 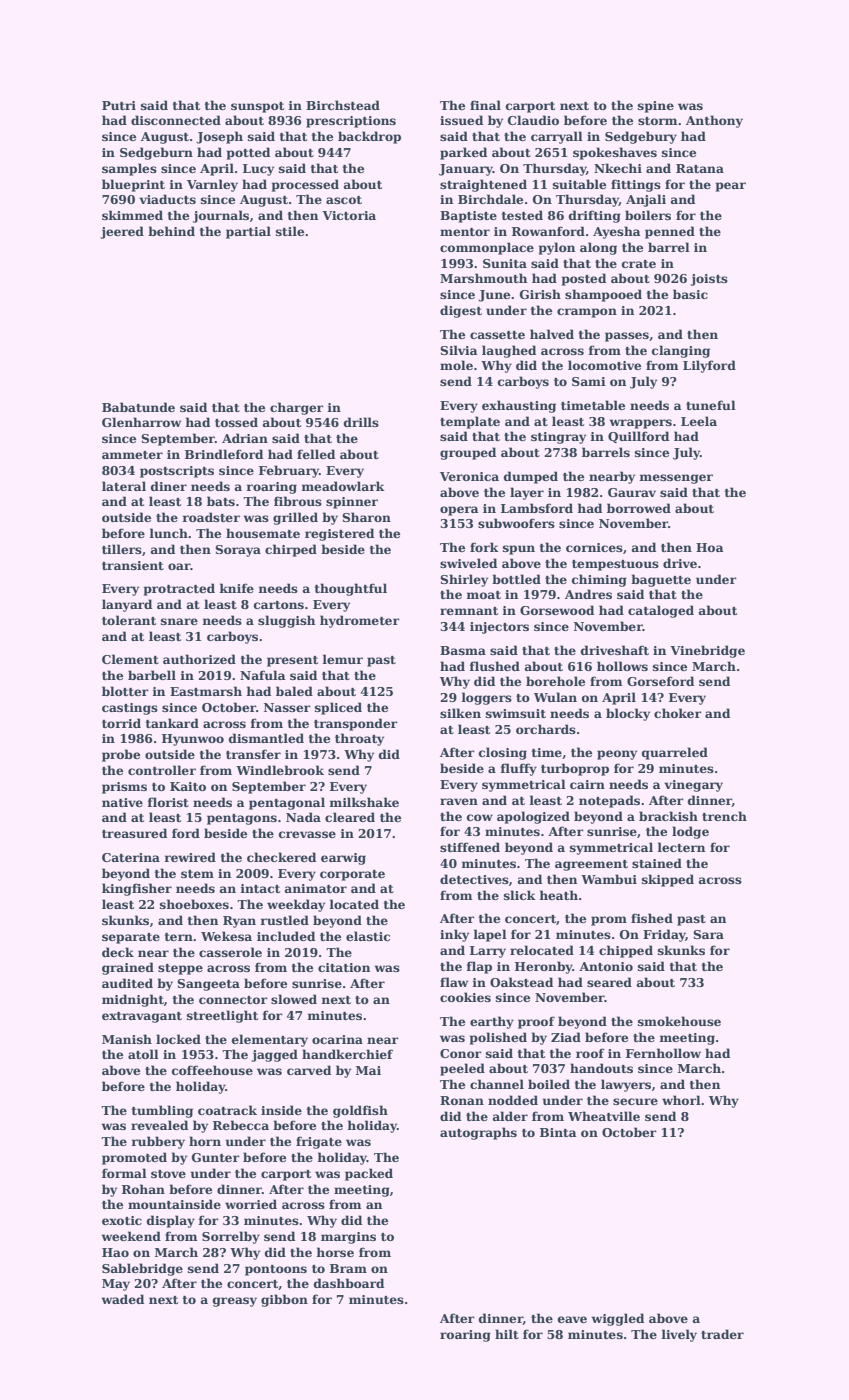 What do you see at coordinates (284, 1300) in the screenshot?
I see `gibbon` at bounding box center [284, 1300].
